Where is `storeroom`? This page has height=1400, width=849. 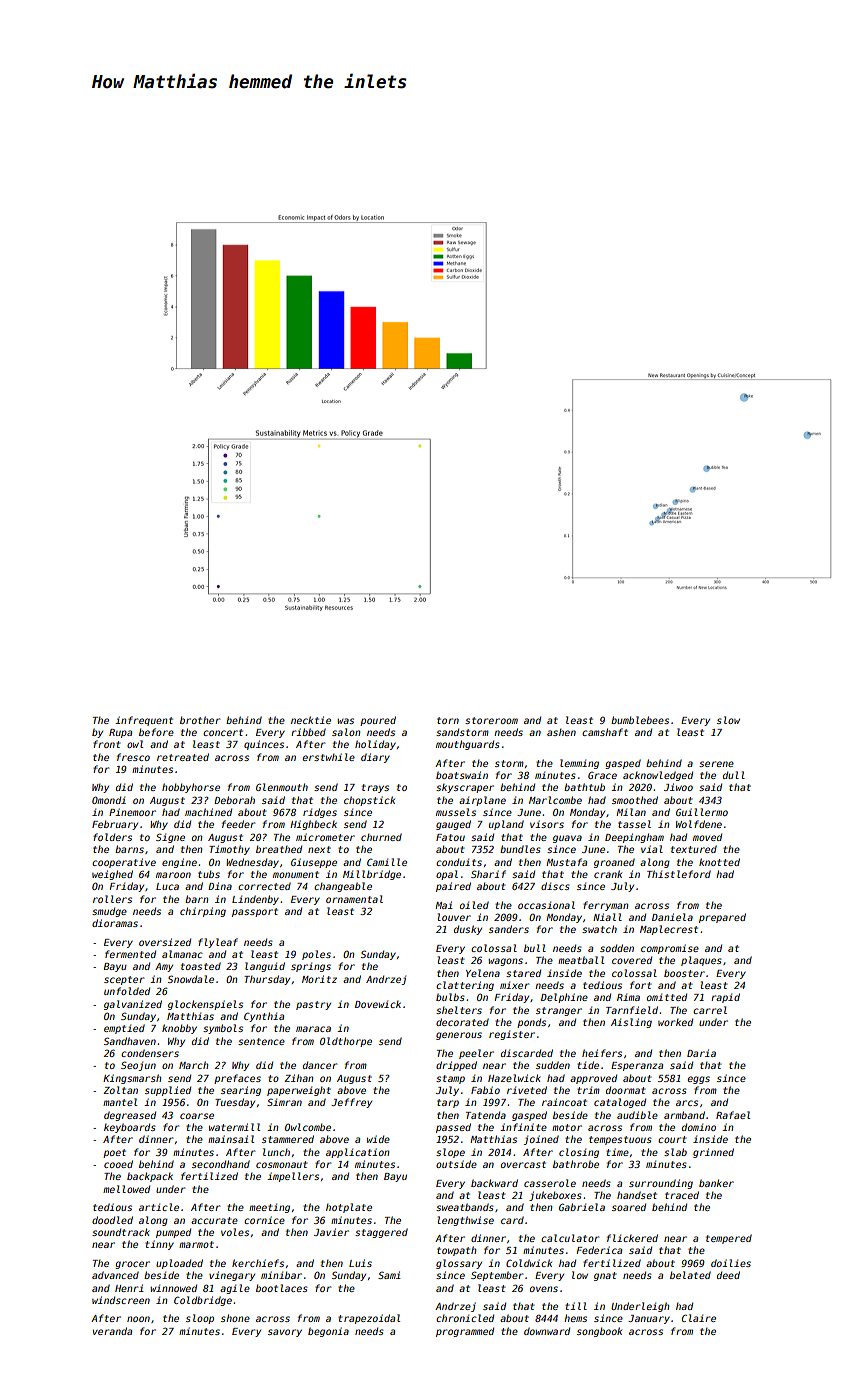 storeroom is located at coordinates (491, 720).
